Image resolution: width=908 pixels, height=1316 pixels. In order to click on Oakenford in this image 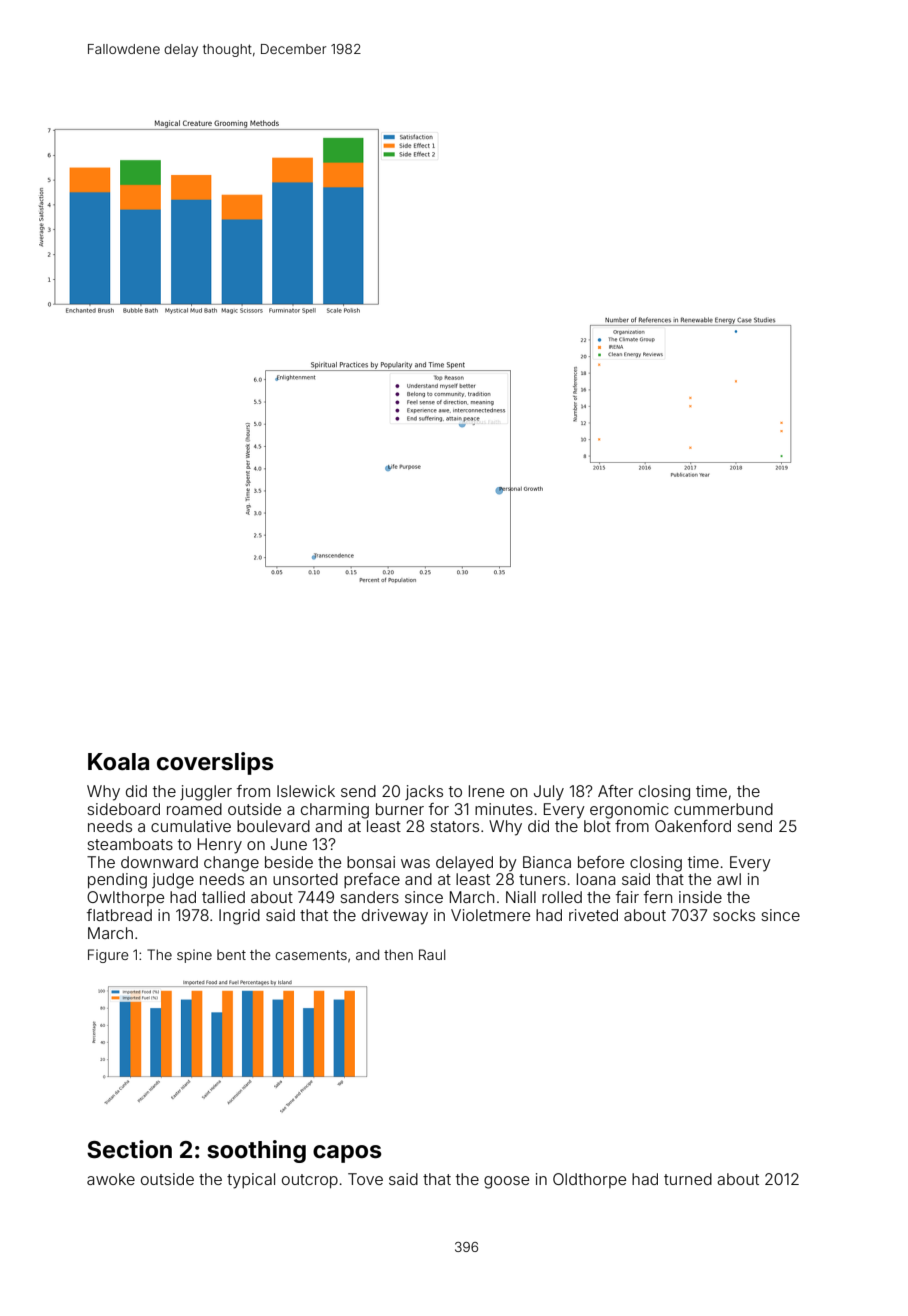, I will do `click(693, 826)`.
